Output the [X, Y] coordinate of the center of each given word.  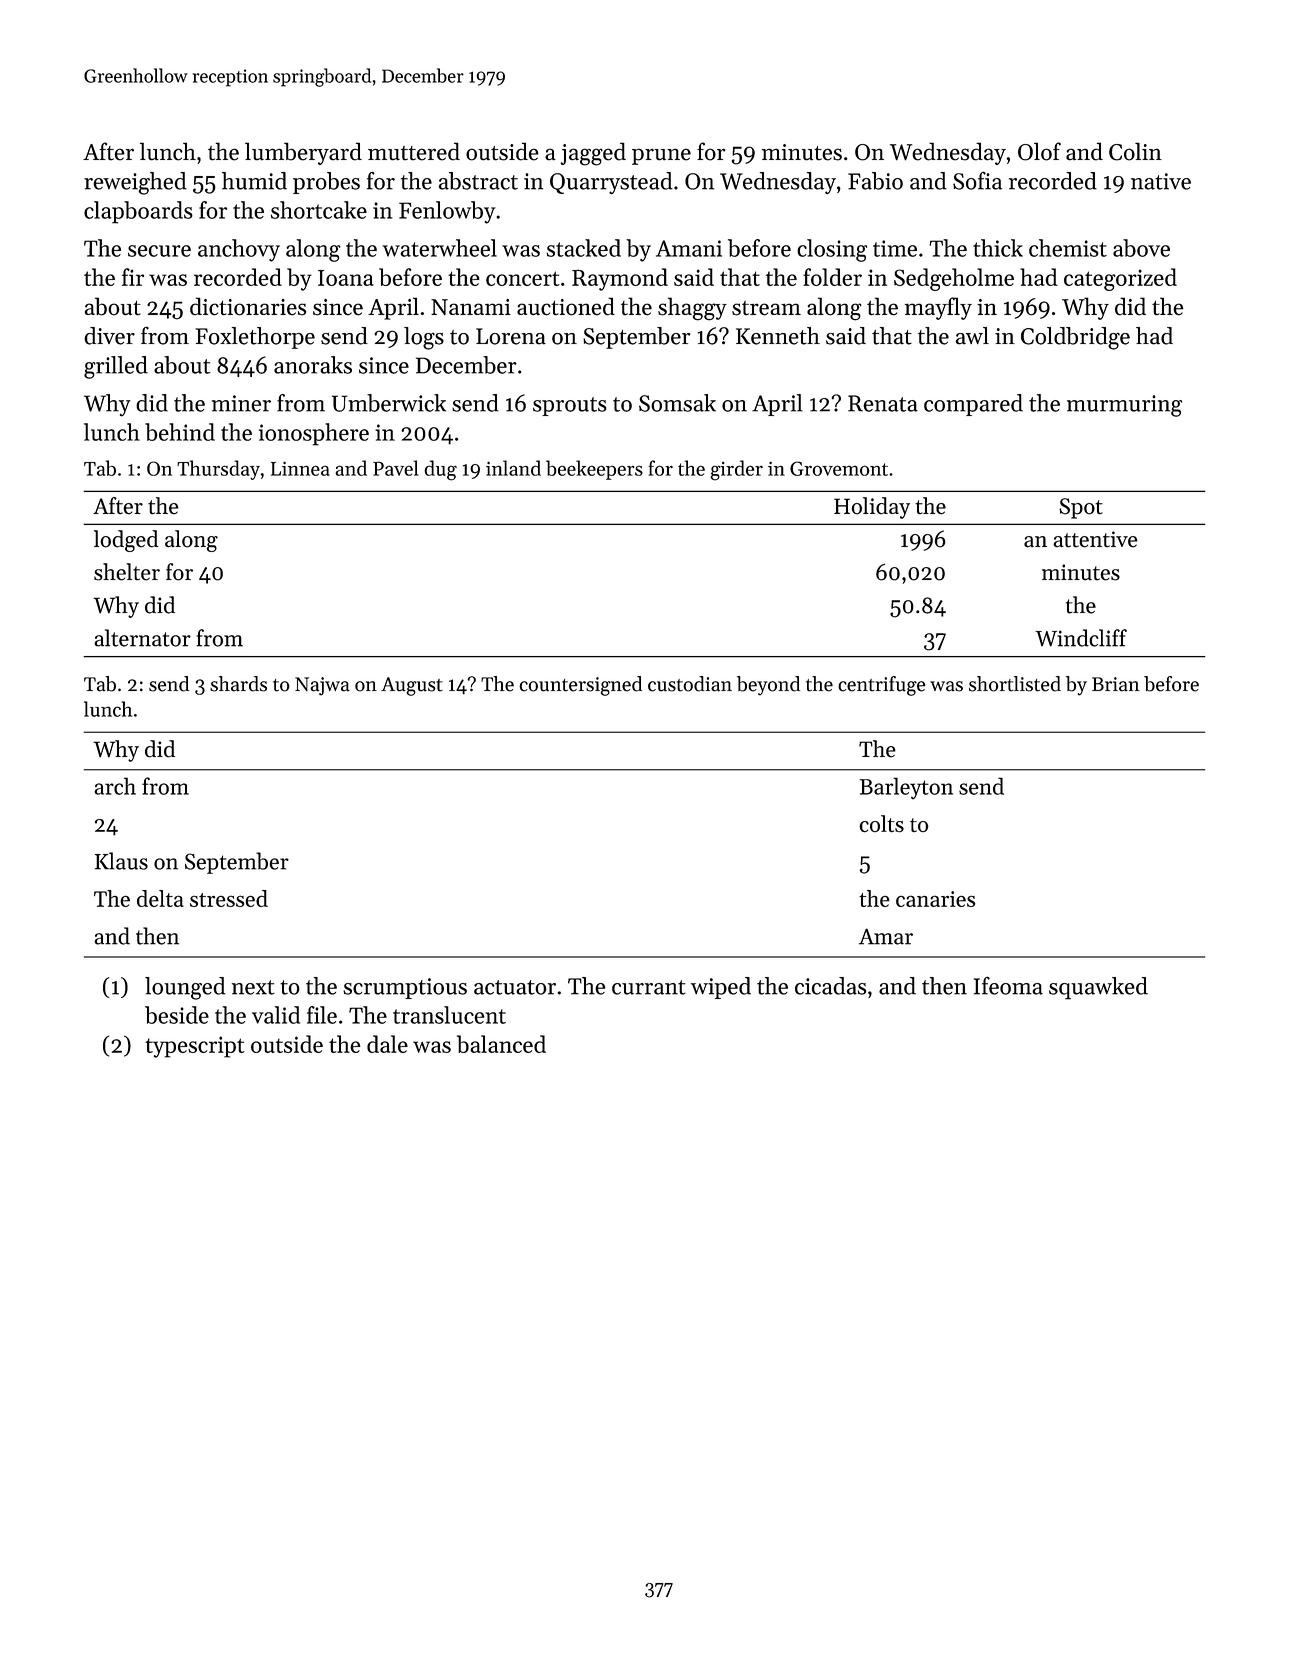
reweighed [135, 183]
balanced [501, 1044]
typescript [195, 1047]
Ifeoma [1008, 985]
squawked [1098, 988]
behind [180, 432]
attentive [1095, 539]
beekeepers [594, 470]
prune [661, 156]
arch [115, 786]
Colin [1135, 151]
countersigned [580, 686]
